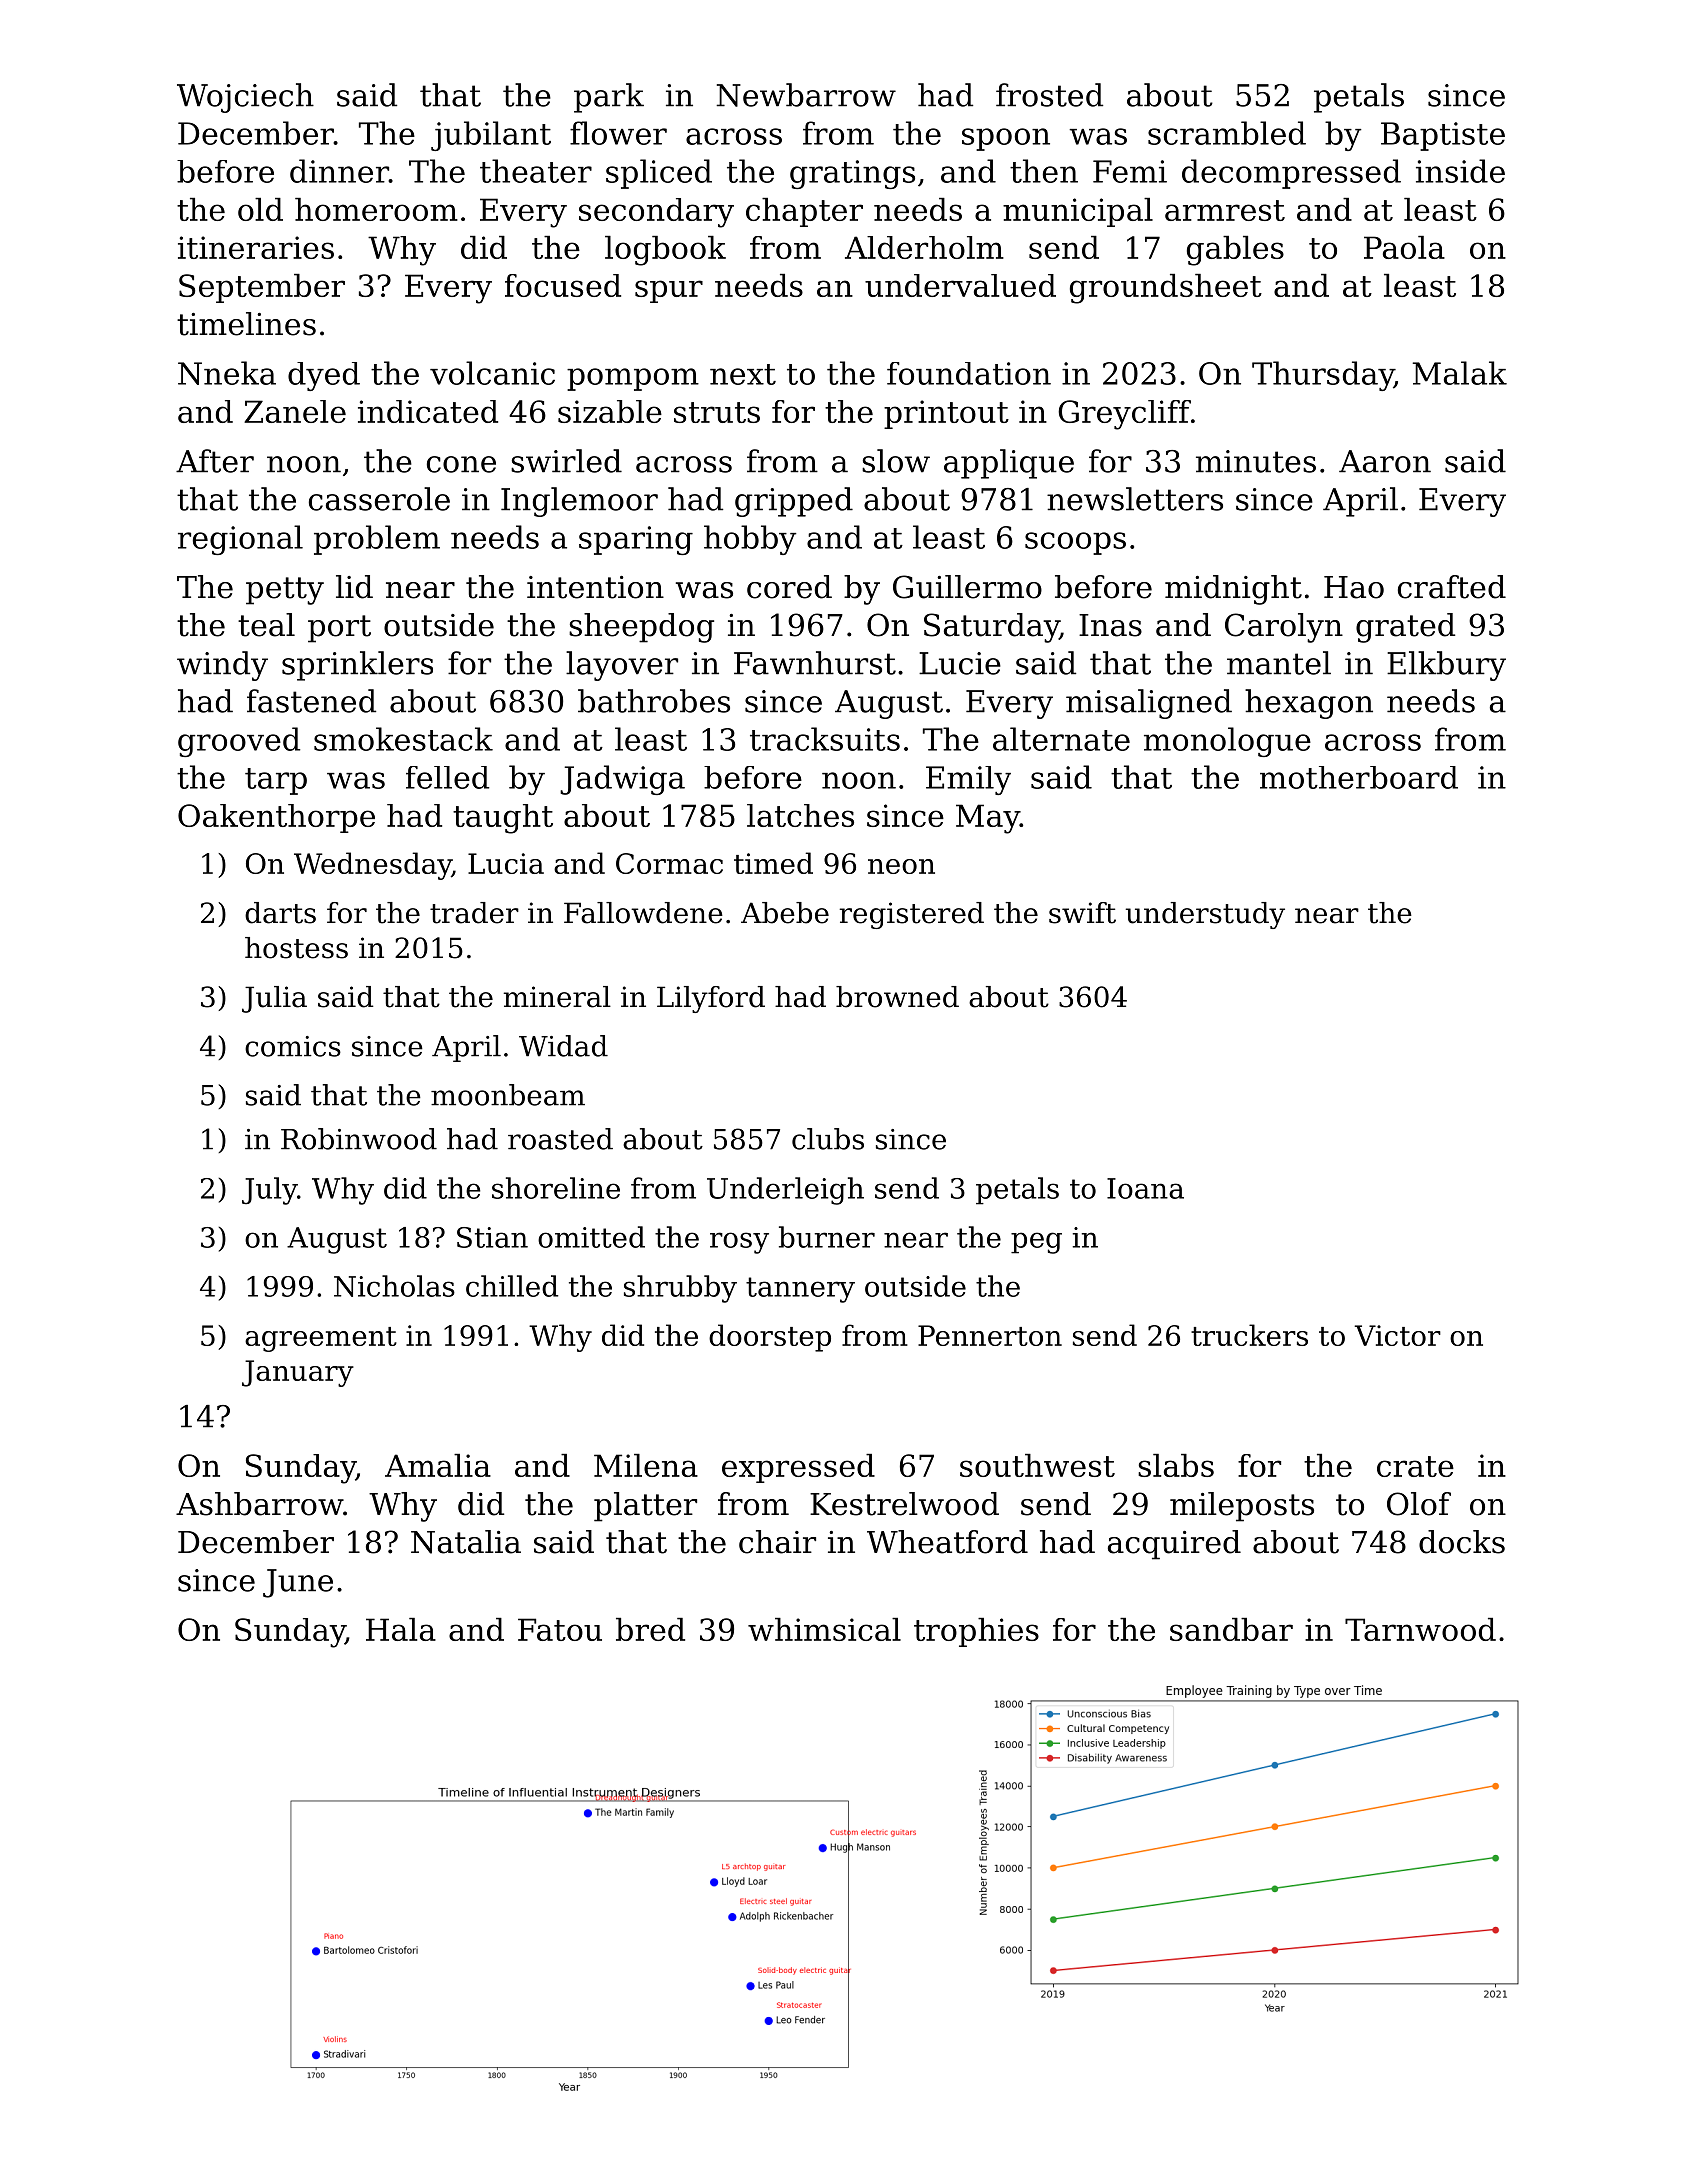 This image has width=1683, height=2178. Describe the element at coordinates (798, 1468) in the image. I see `expressed` at that location.
